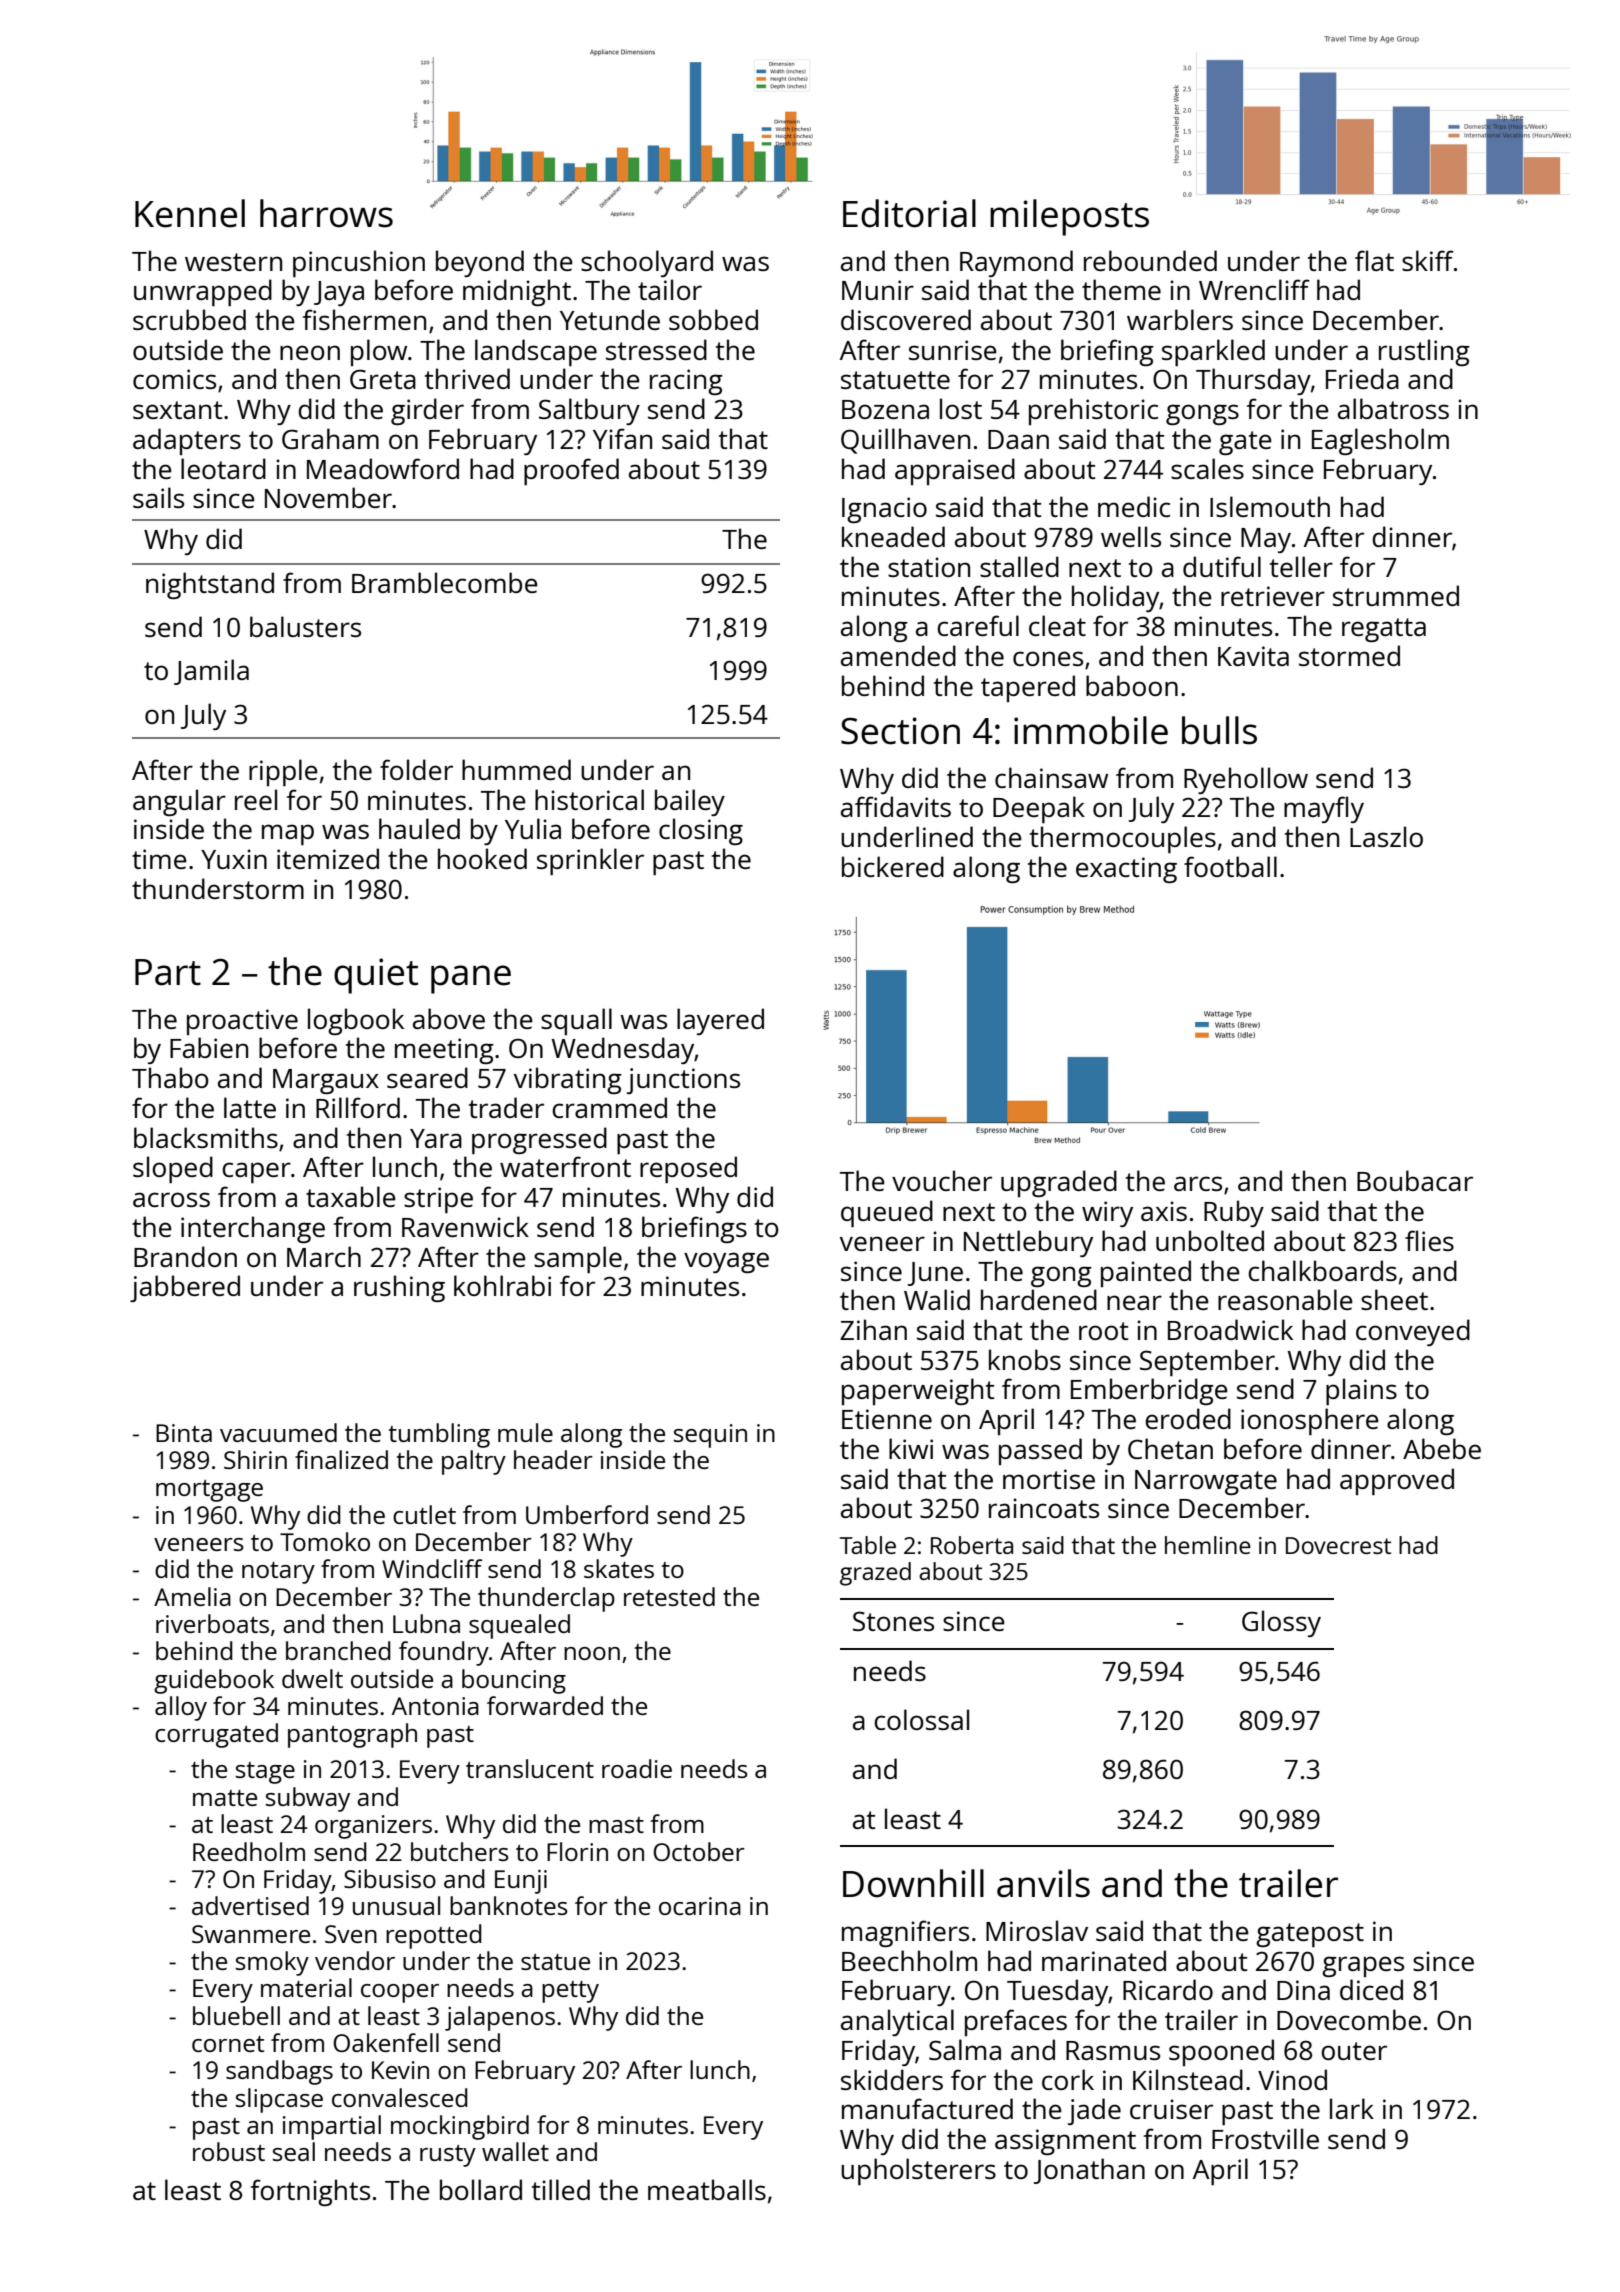  Describe the element at coordinates (909, 213) in the screenshot. I see `Editorial` at that location.
